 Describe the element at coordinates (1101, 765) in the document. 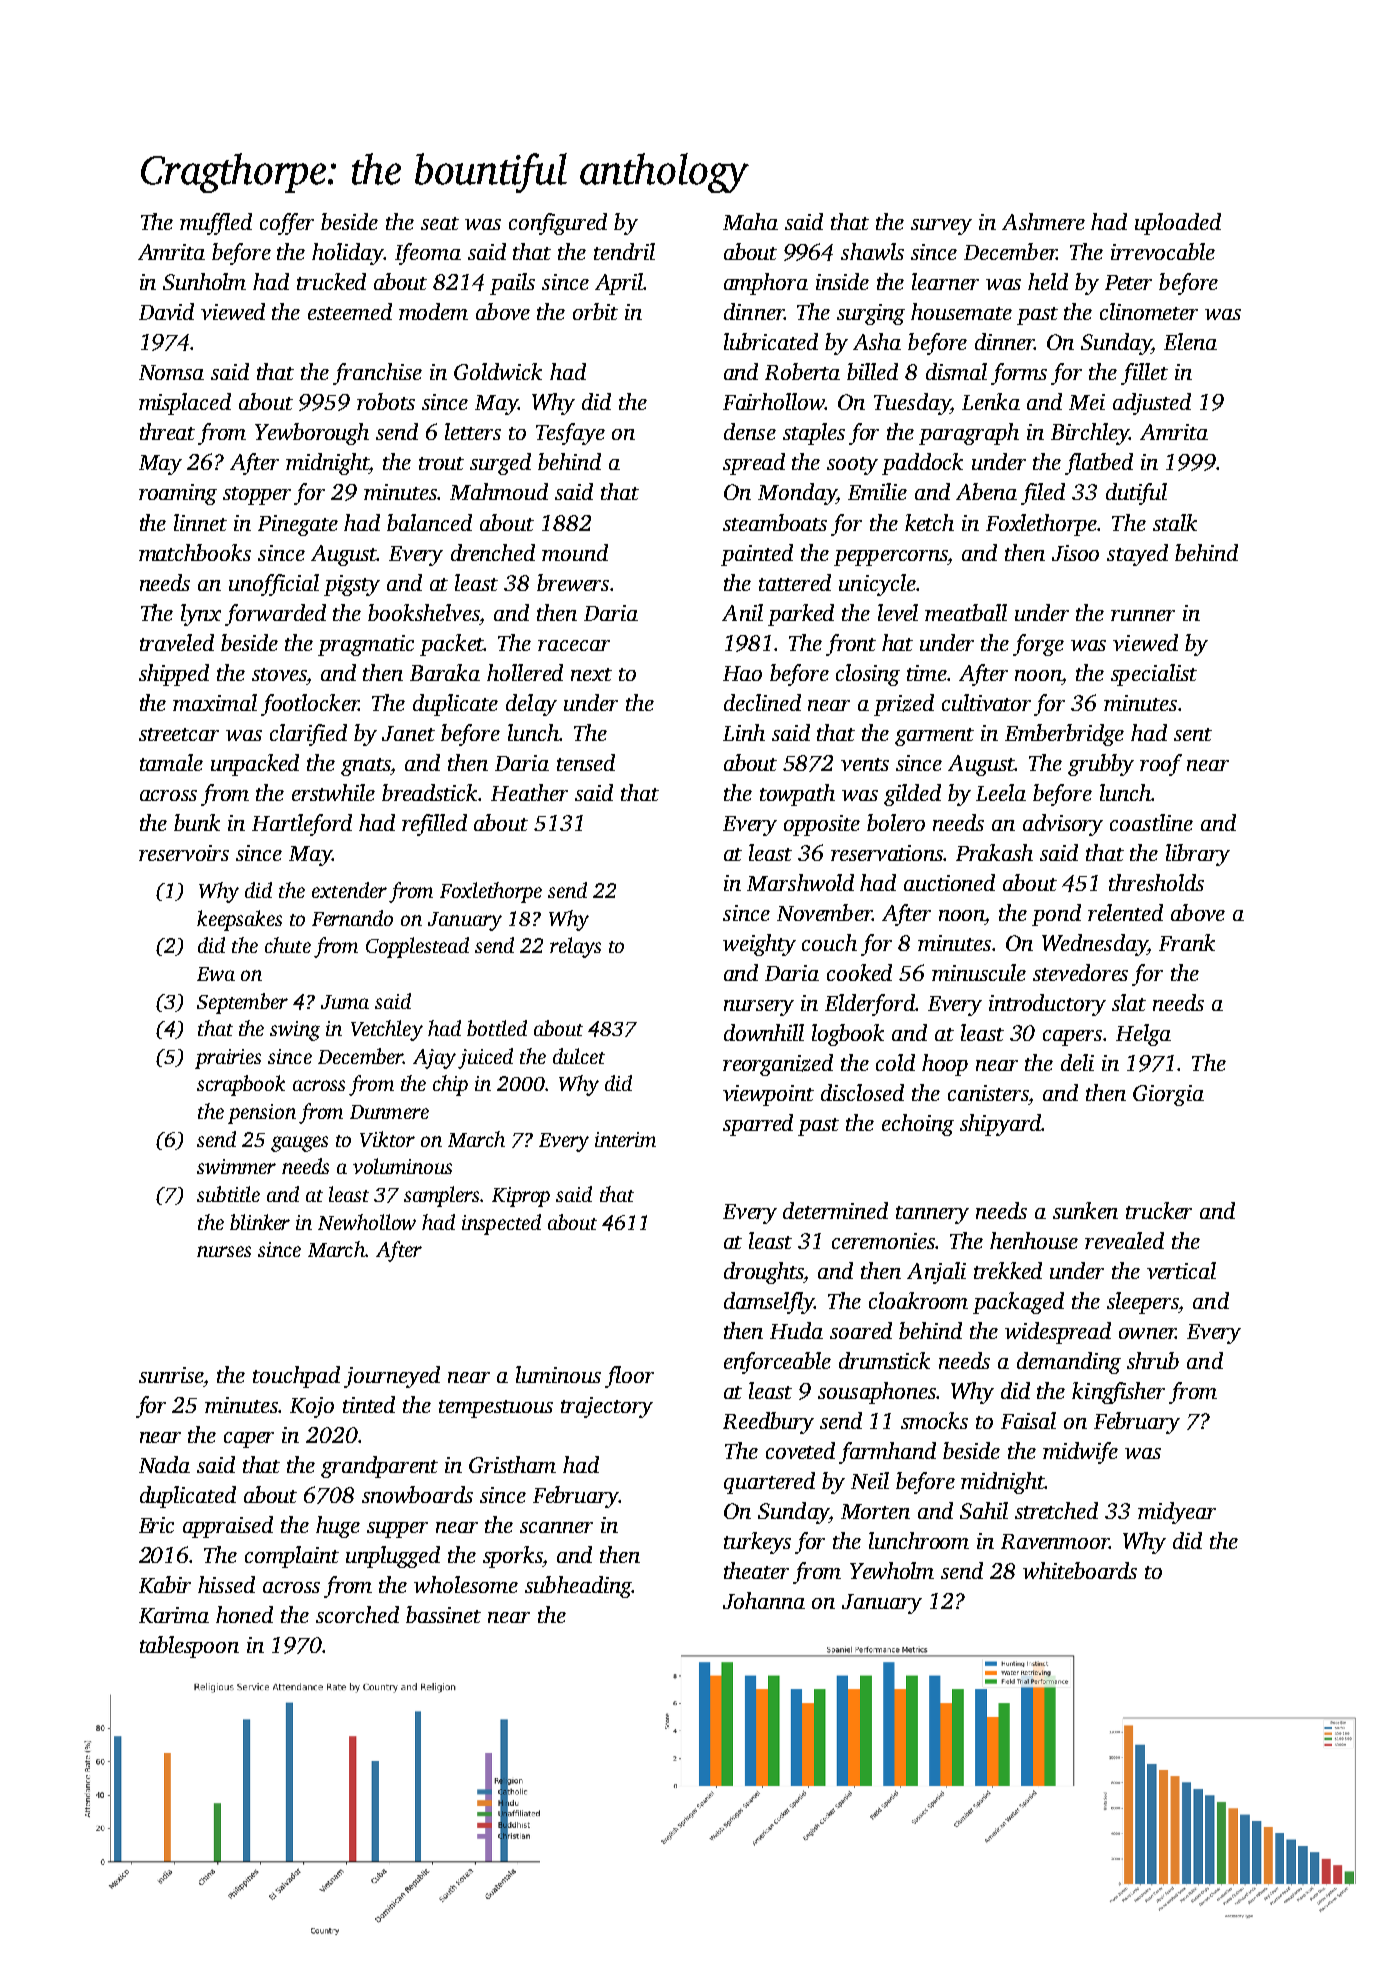

I see `grubby` at that location.
